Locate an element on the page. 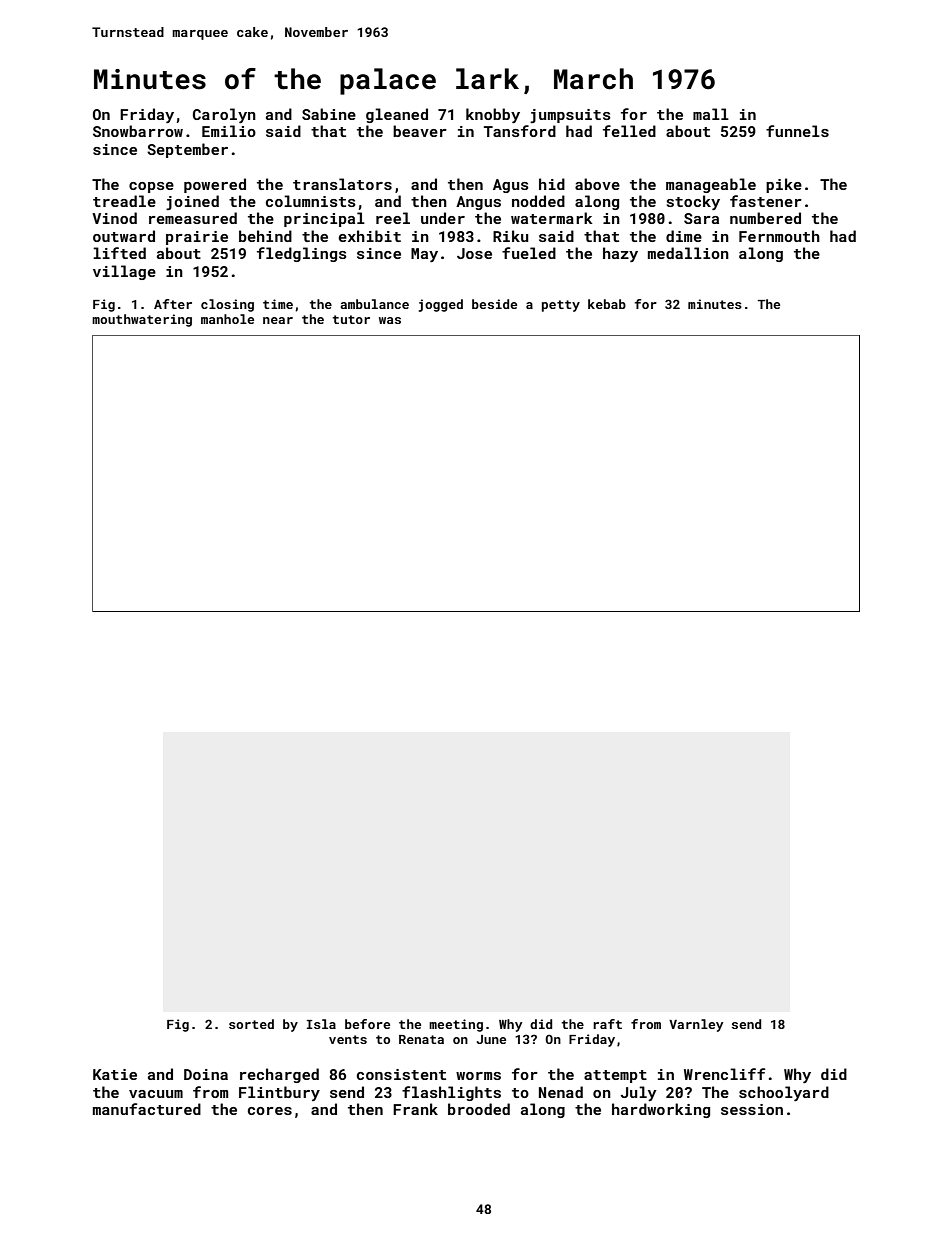  manufactured is located at coordinates (147, 1109).
